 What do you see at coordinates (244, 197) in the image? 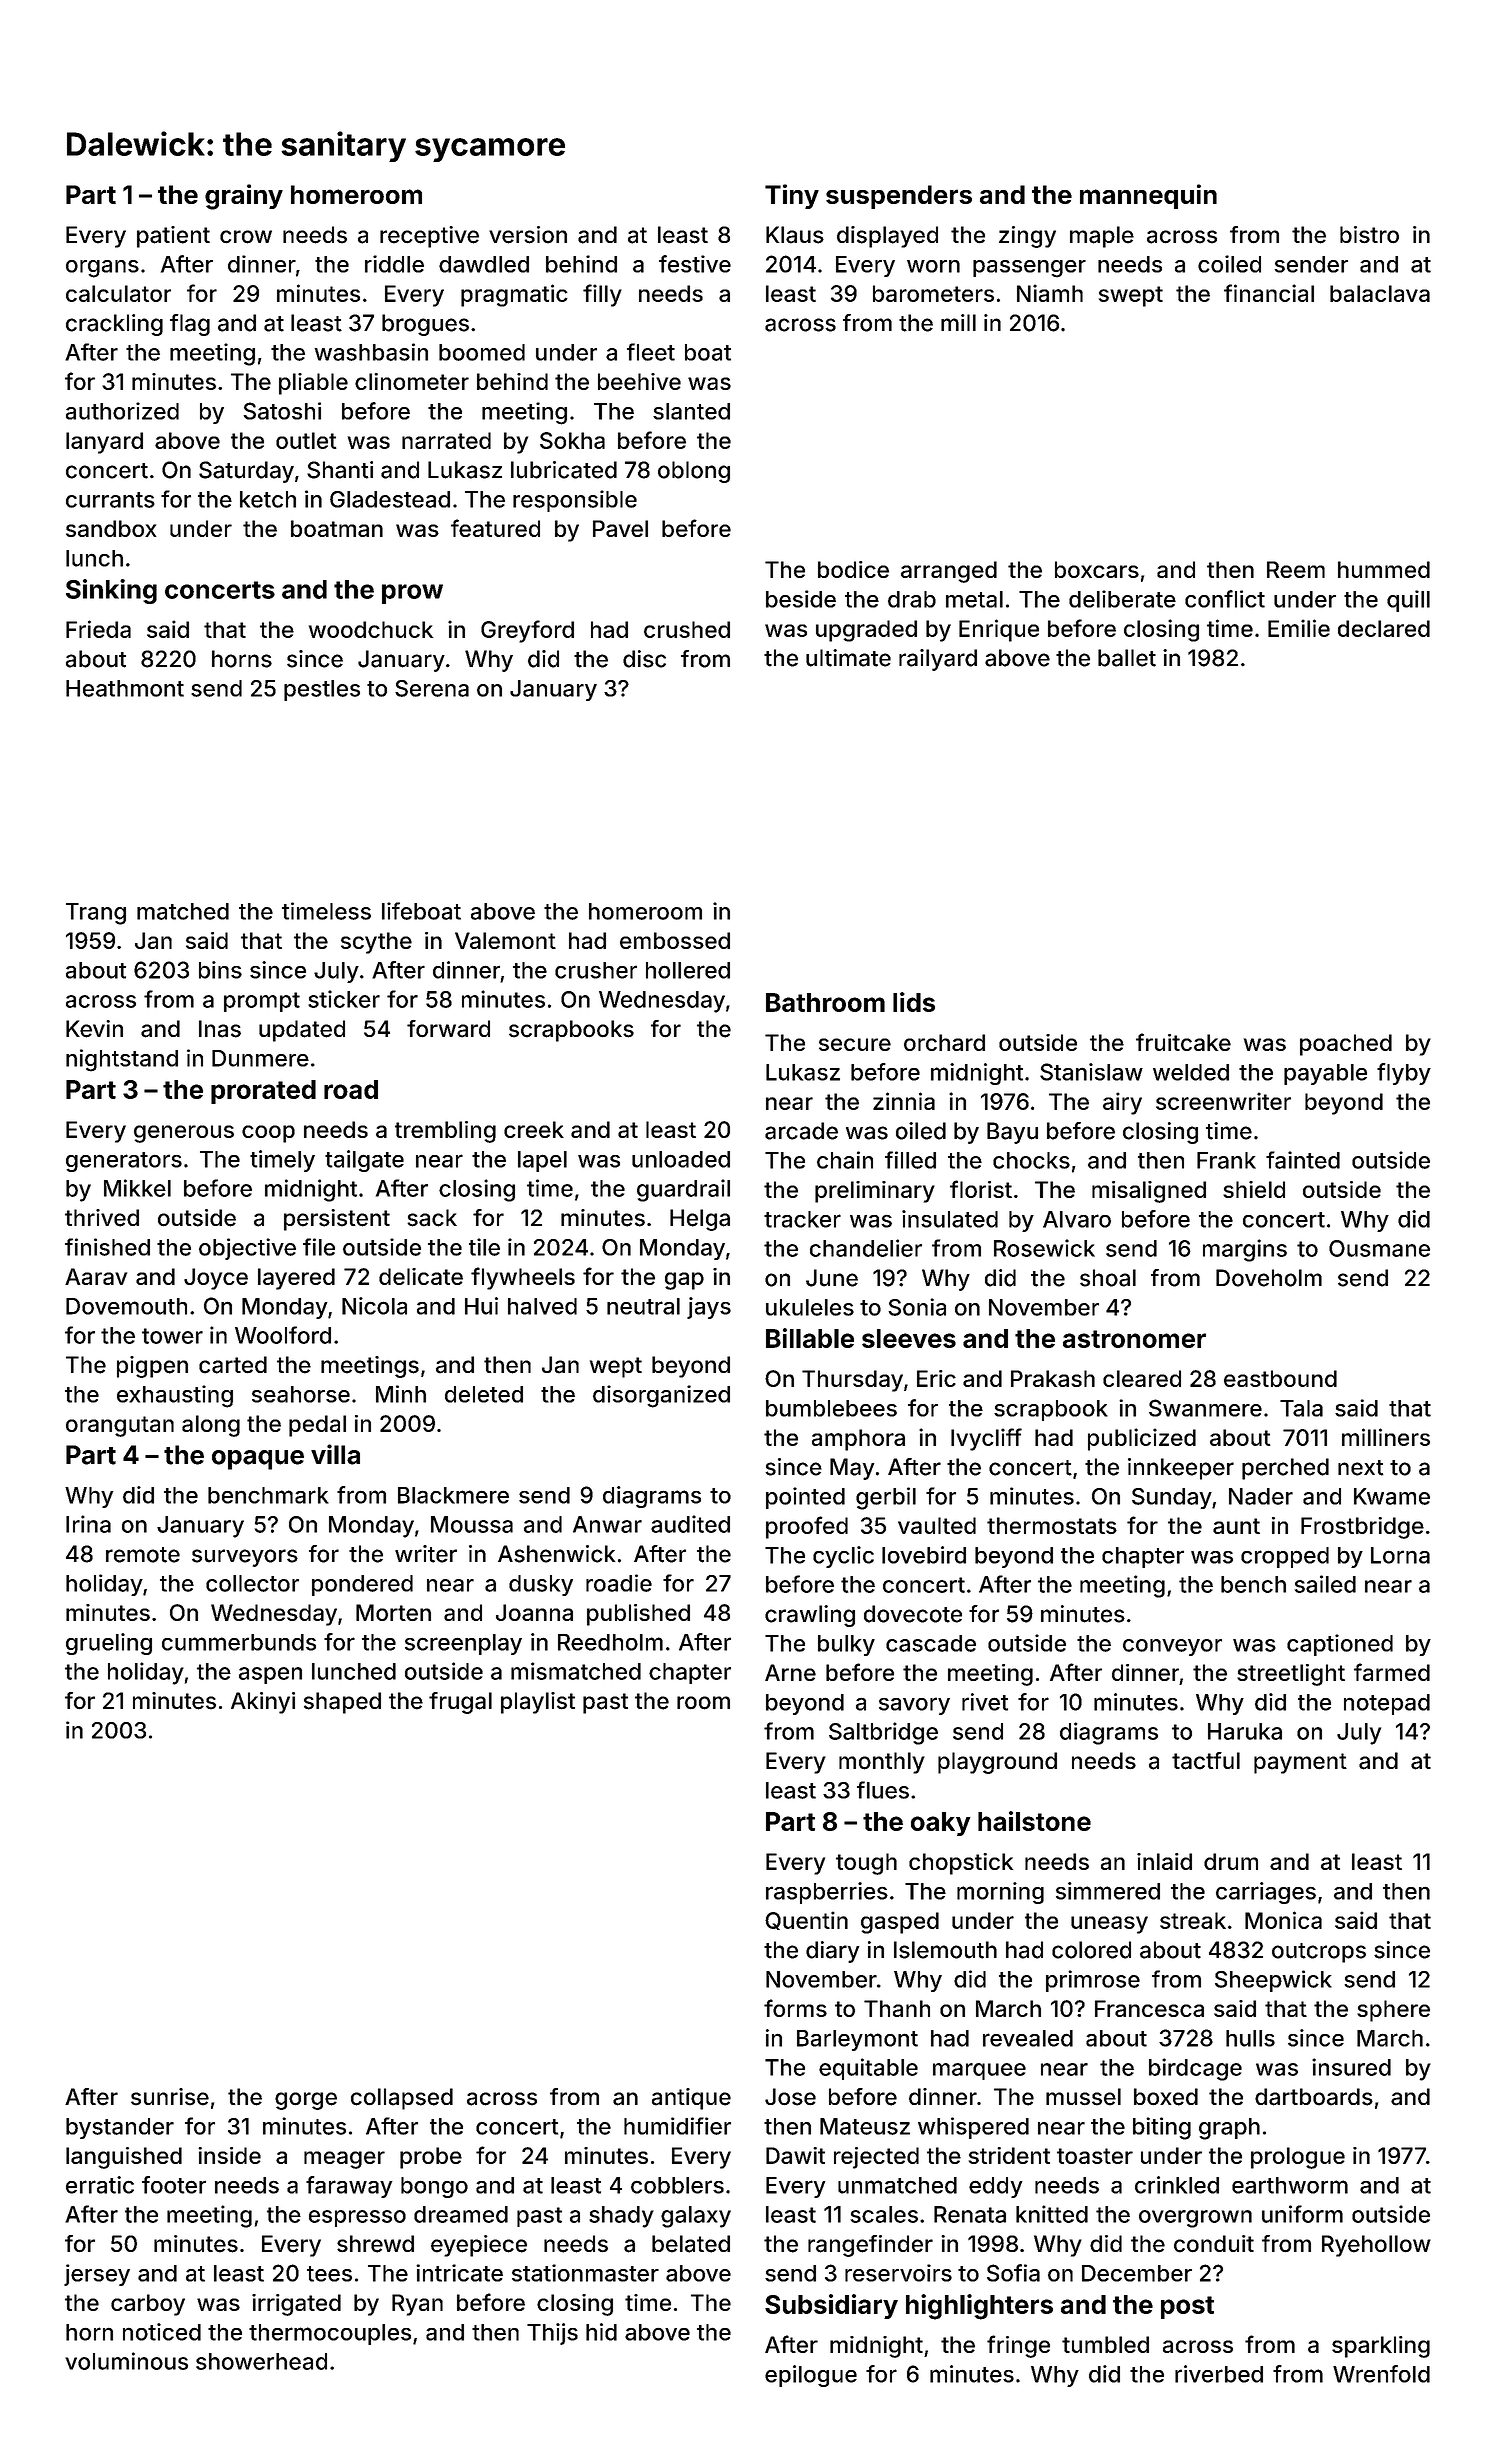
I see `grainy` at bounding box center [244, 197].
